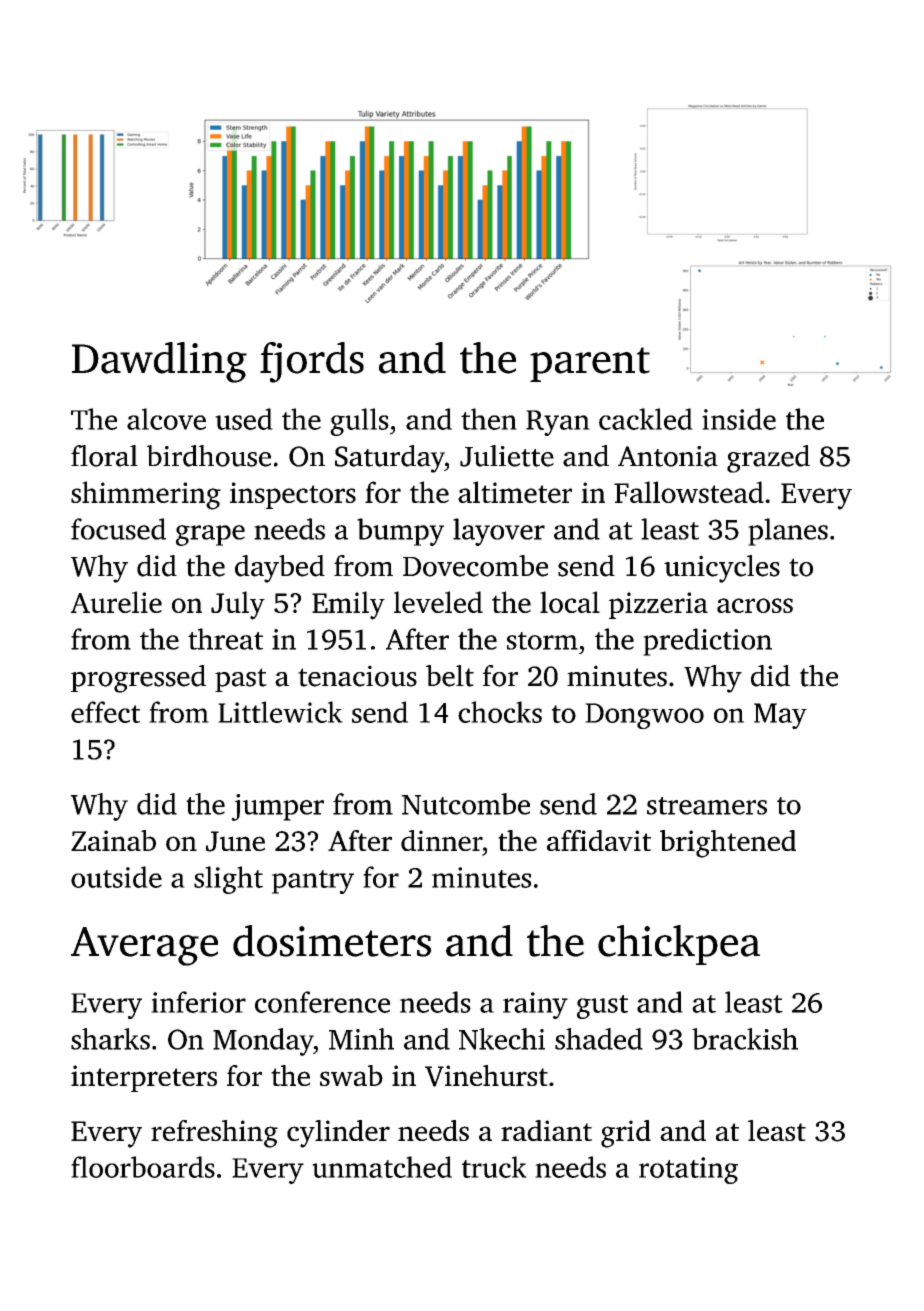 This image has width=924, height=1311. What do you see at coordinates (332, 941) in the image?
I see `dosimeters` at bounding box center [332, 941].
